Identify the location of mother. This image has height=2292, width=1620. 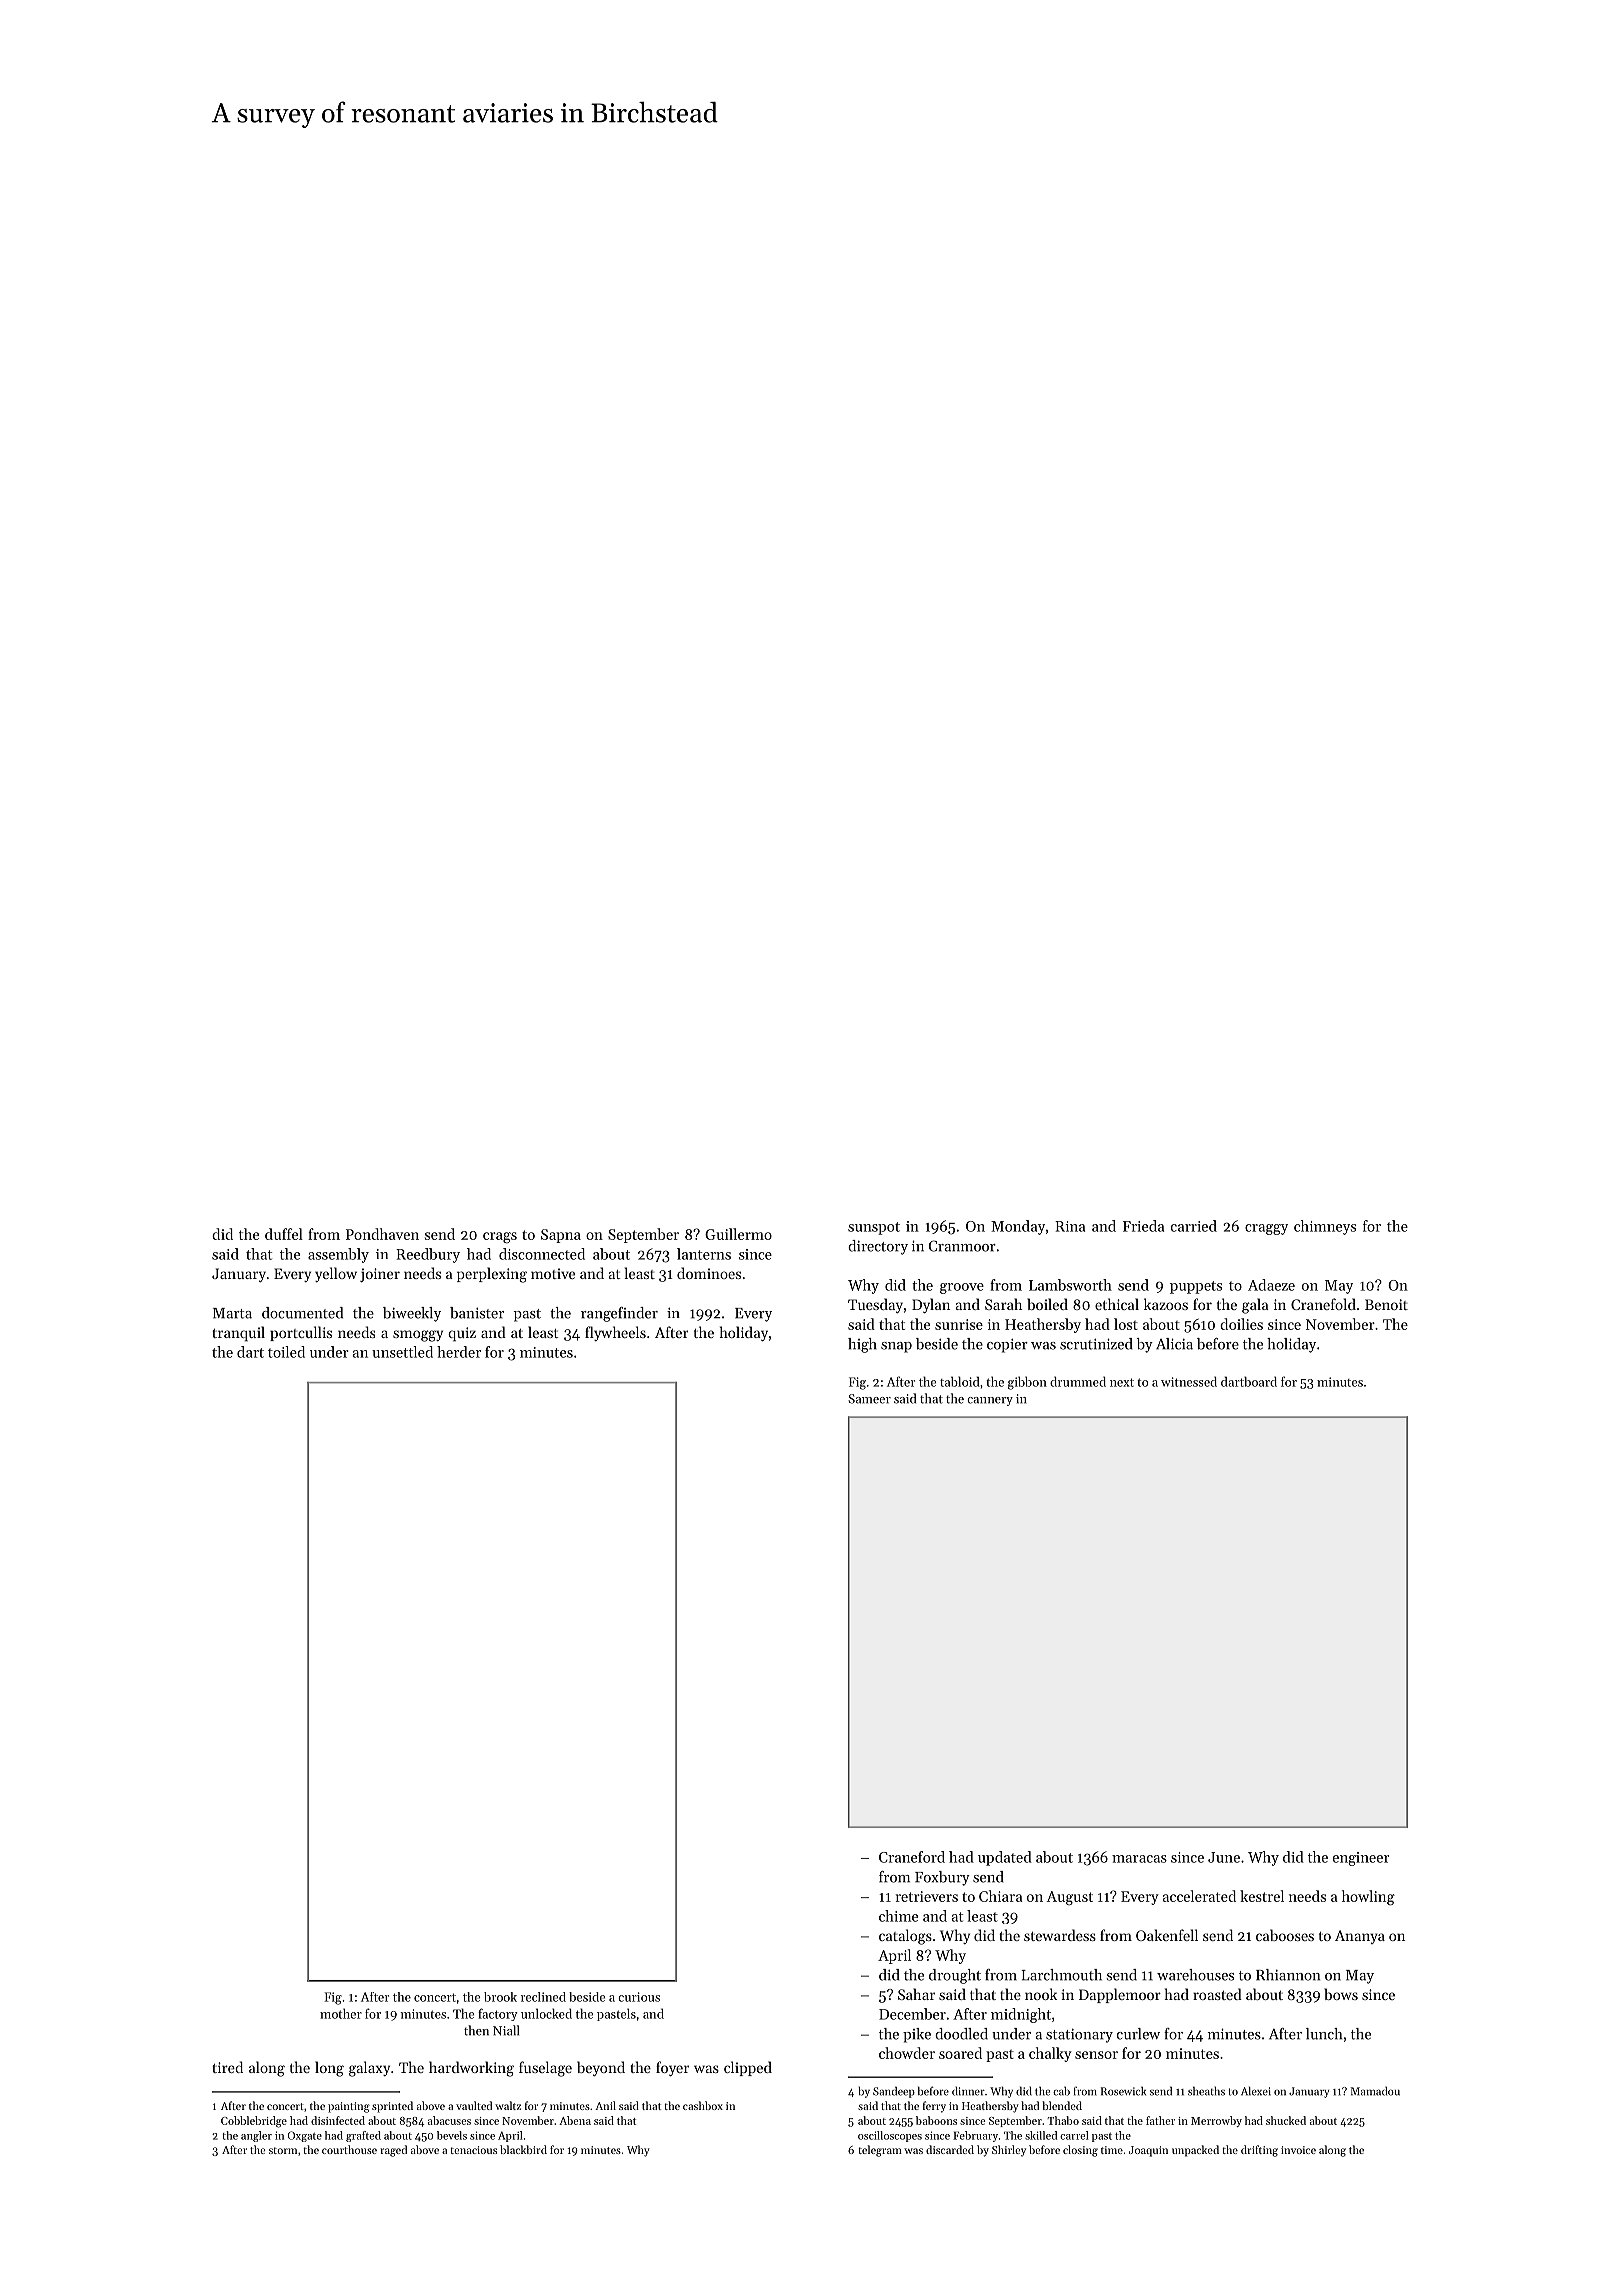
(341, 2013).
